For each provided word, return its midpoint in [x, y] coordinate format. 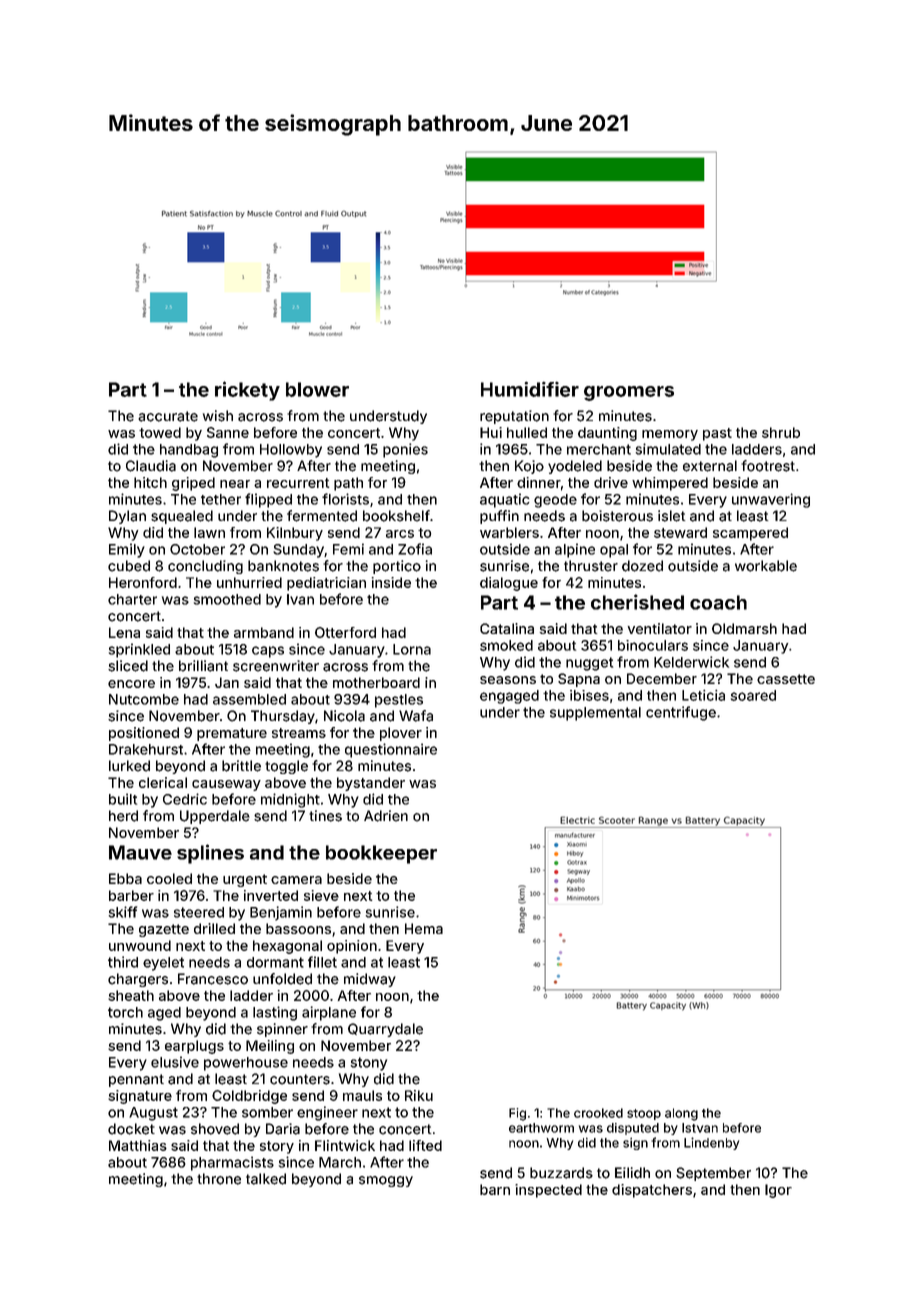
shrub [781, 432]
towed [160, 432]
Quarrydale [385, 1030]
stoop [644, 1114]
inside [391, 582]
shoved [215, 1129]
